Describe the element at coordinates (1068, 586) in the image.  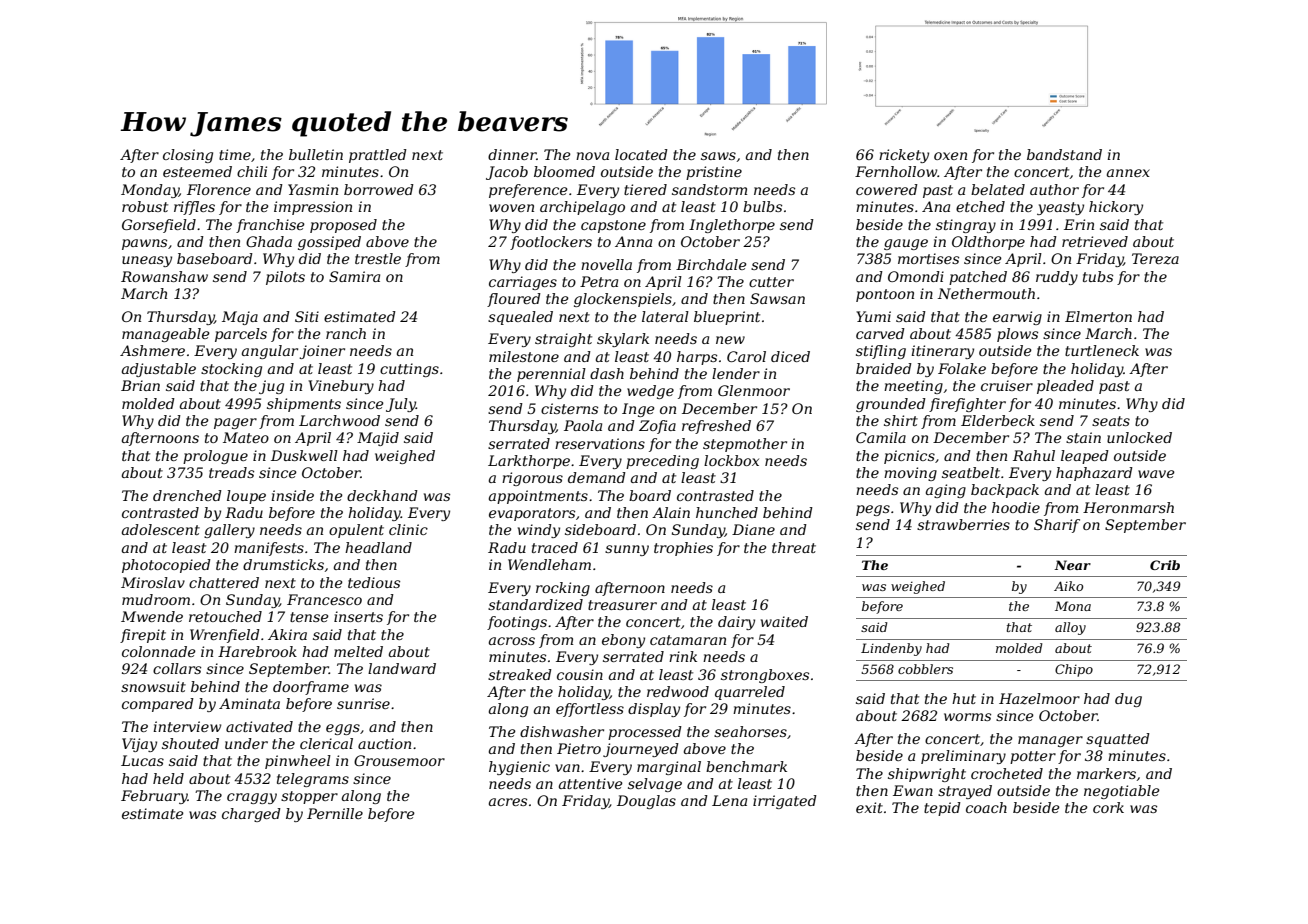
I see `Aiko` at that location.
